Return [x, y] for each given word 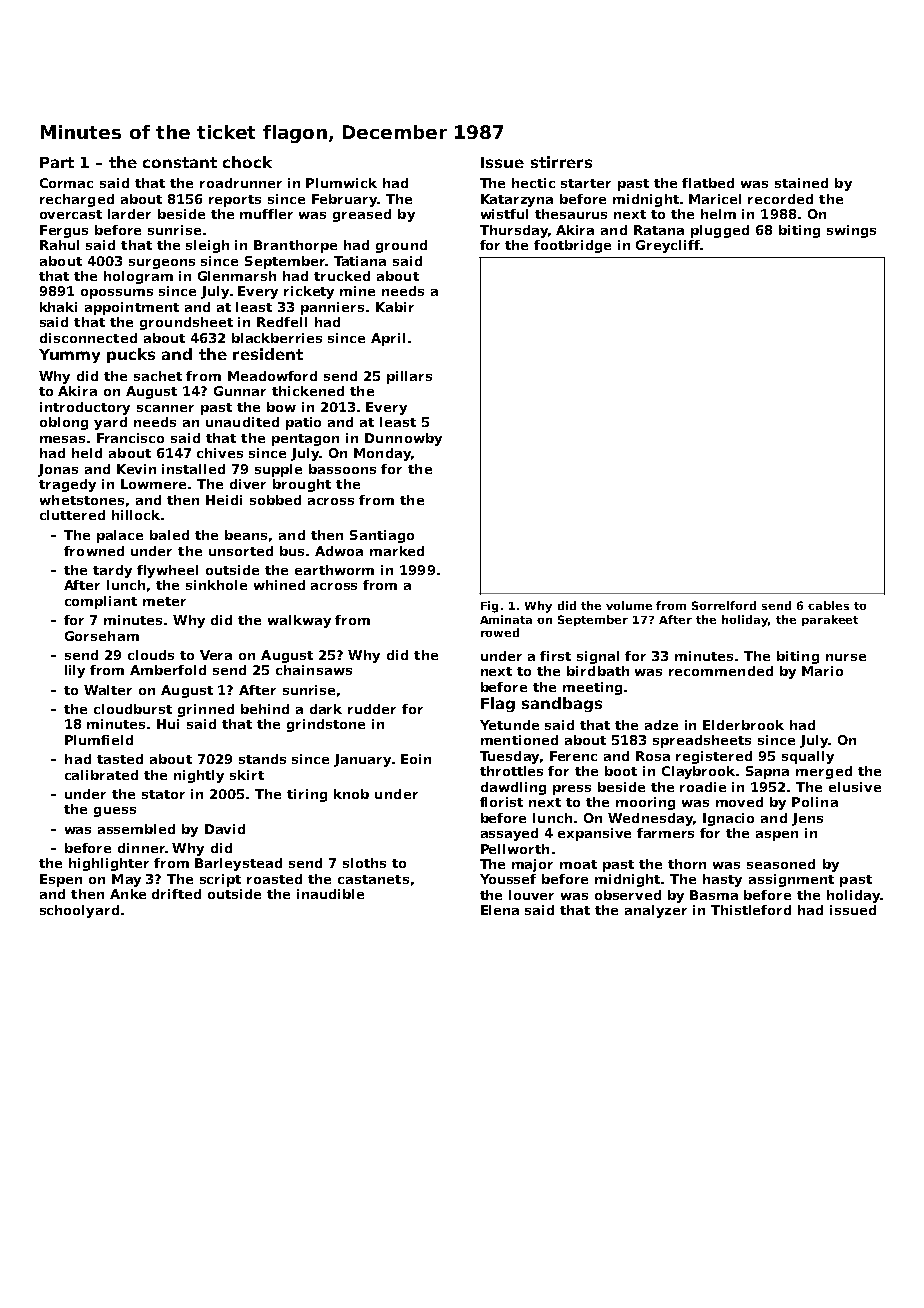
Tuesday [509, 757]
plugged [720, 231]
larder [129, 214]
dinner [141, 848]
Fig [489, 607]
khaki [58, 307]
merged [824, 772]
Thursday [514, 231]
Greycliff [668, 246]
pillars [409, 377]
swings [851, 231]
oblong [64, 423]
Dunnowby [403, 439]
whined [279, 585]
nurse [846, 657]
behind [265, 709]
